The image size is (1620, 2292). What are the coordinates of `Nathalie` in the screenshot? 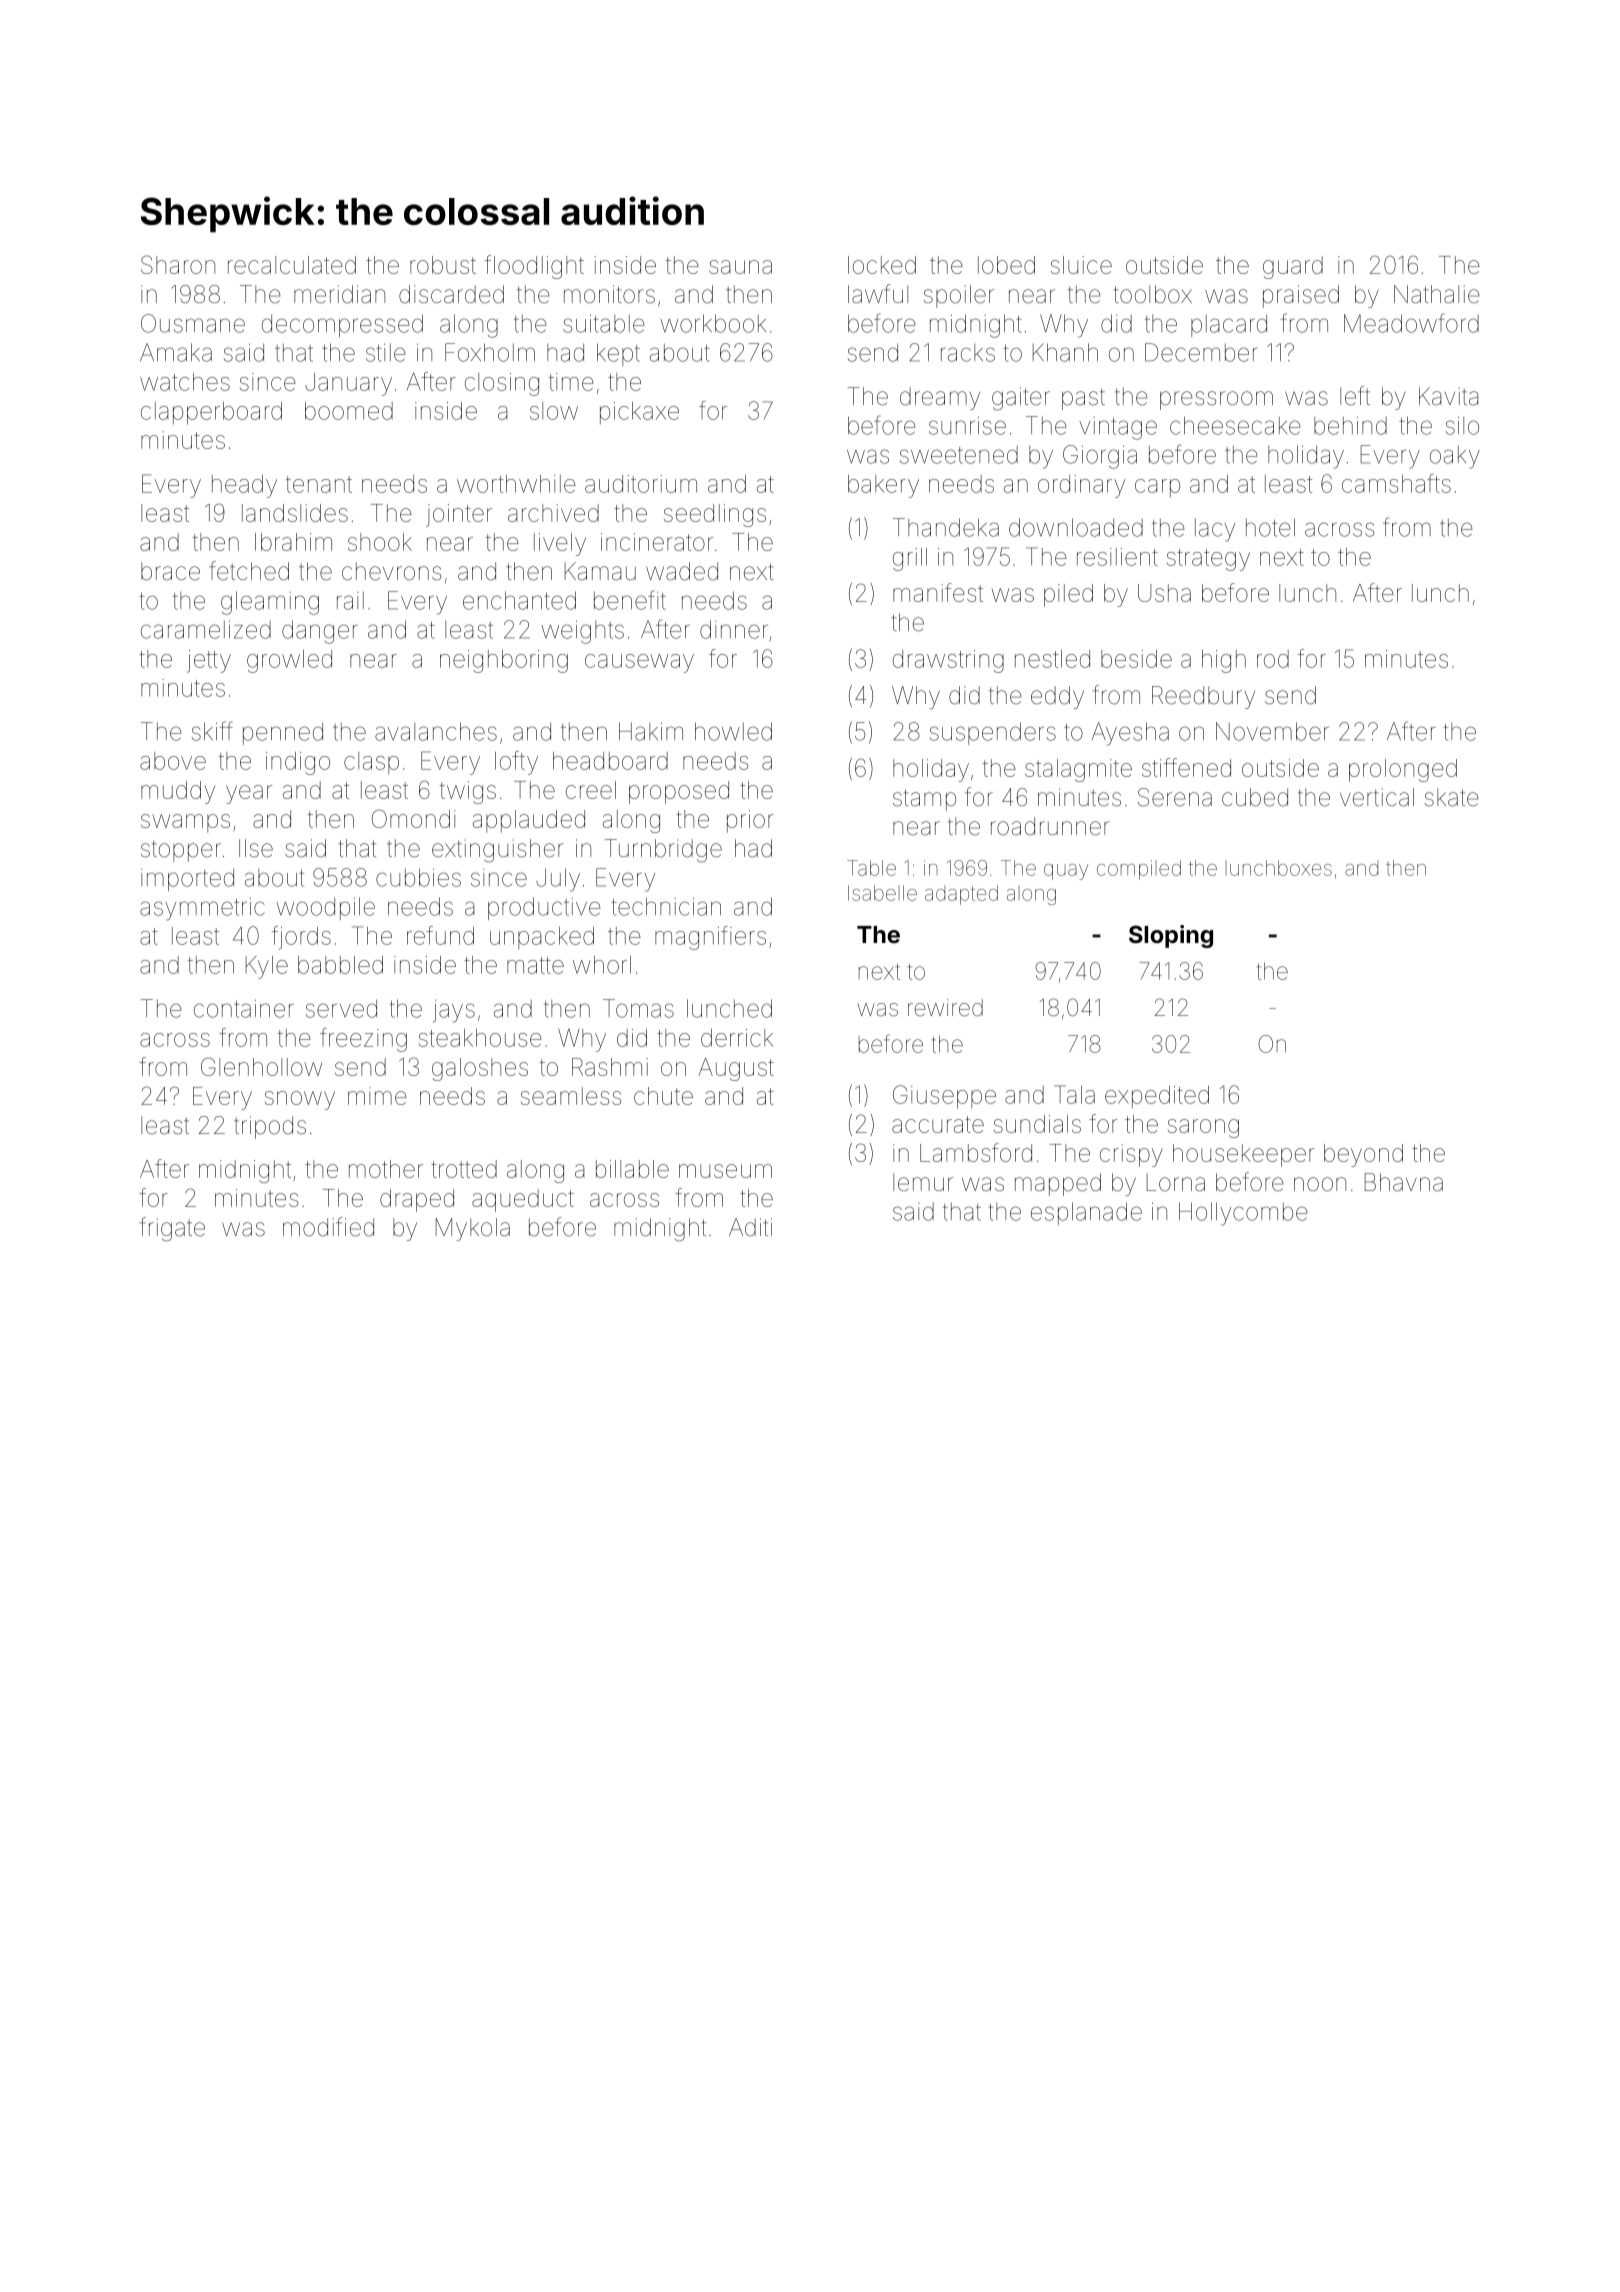 It's located at (1437, 294).
